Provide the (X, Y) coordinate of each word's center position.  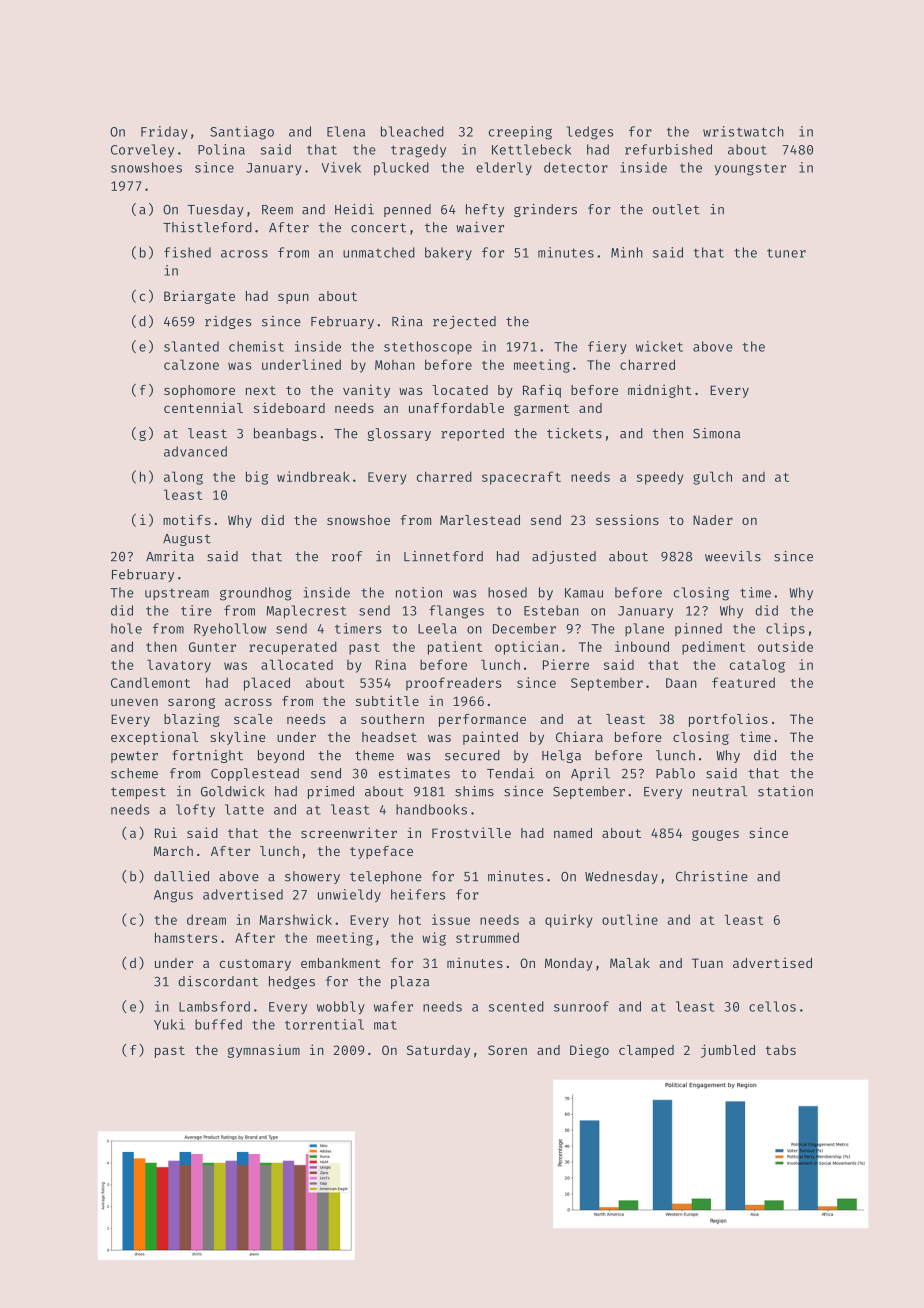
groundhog (256, 594)
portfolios (728, 720)
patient (455, 648)
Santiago (242, 133)
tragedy (418, 151)
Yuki (169, 1024)
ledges (590, 133)
